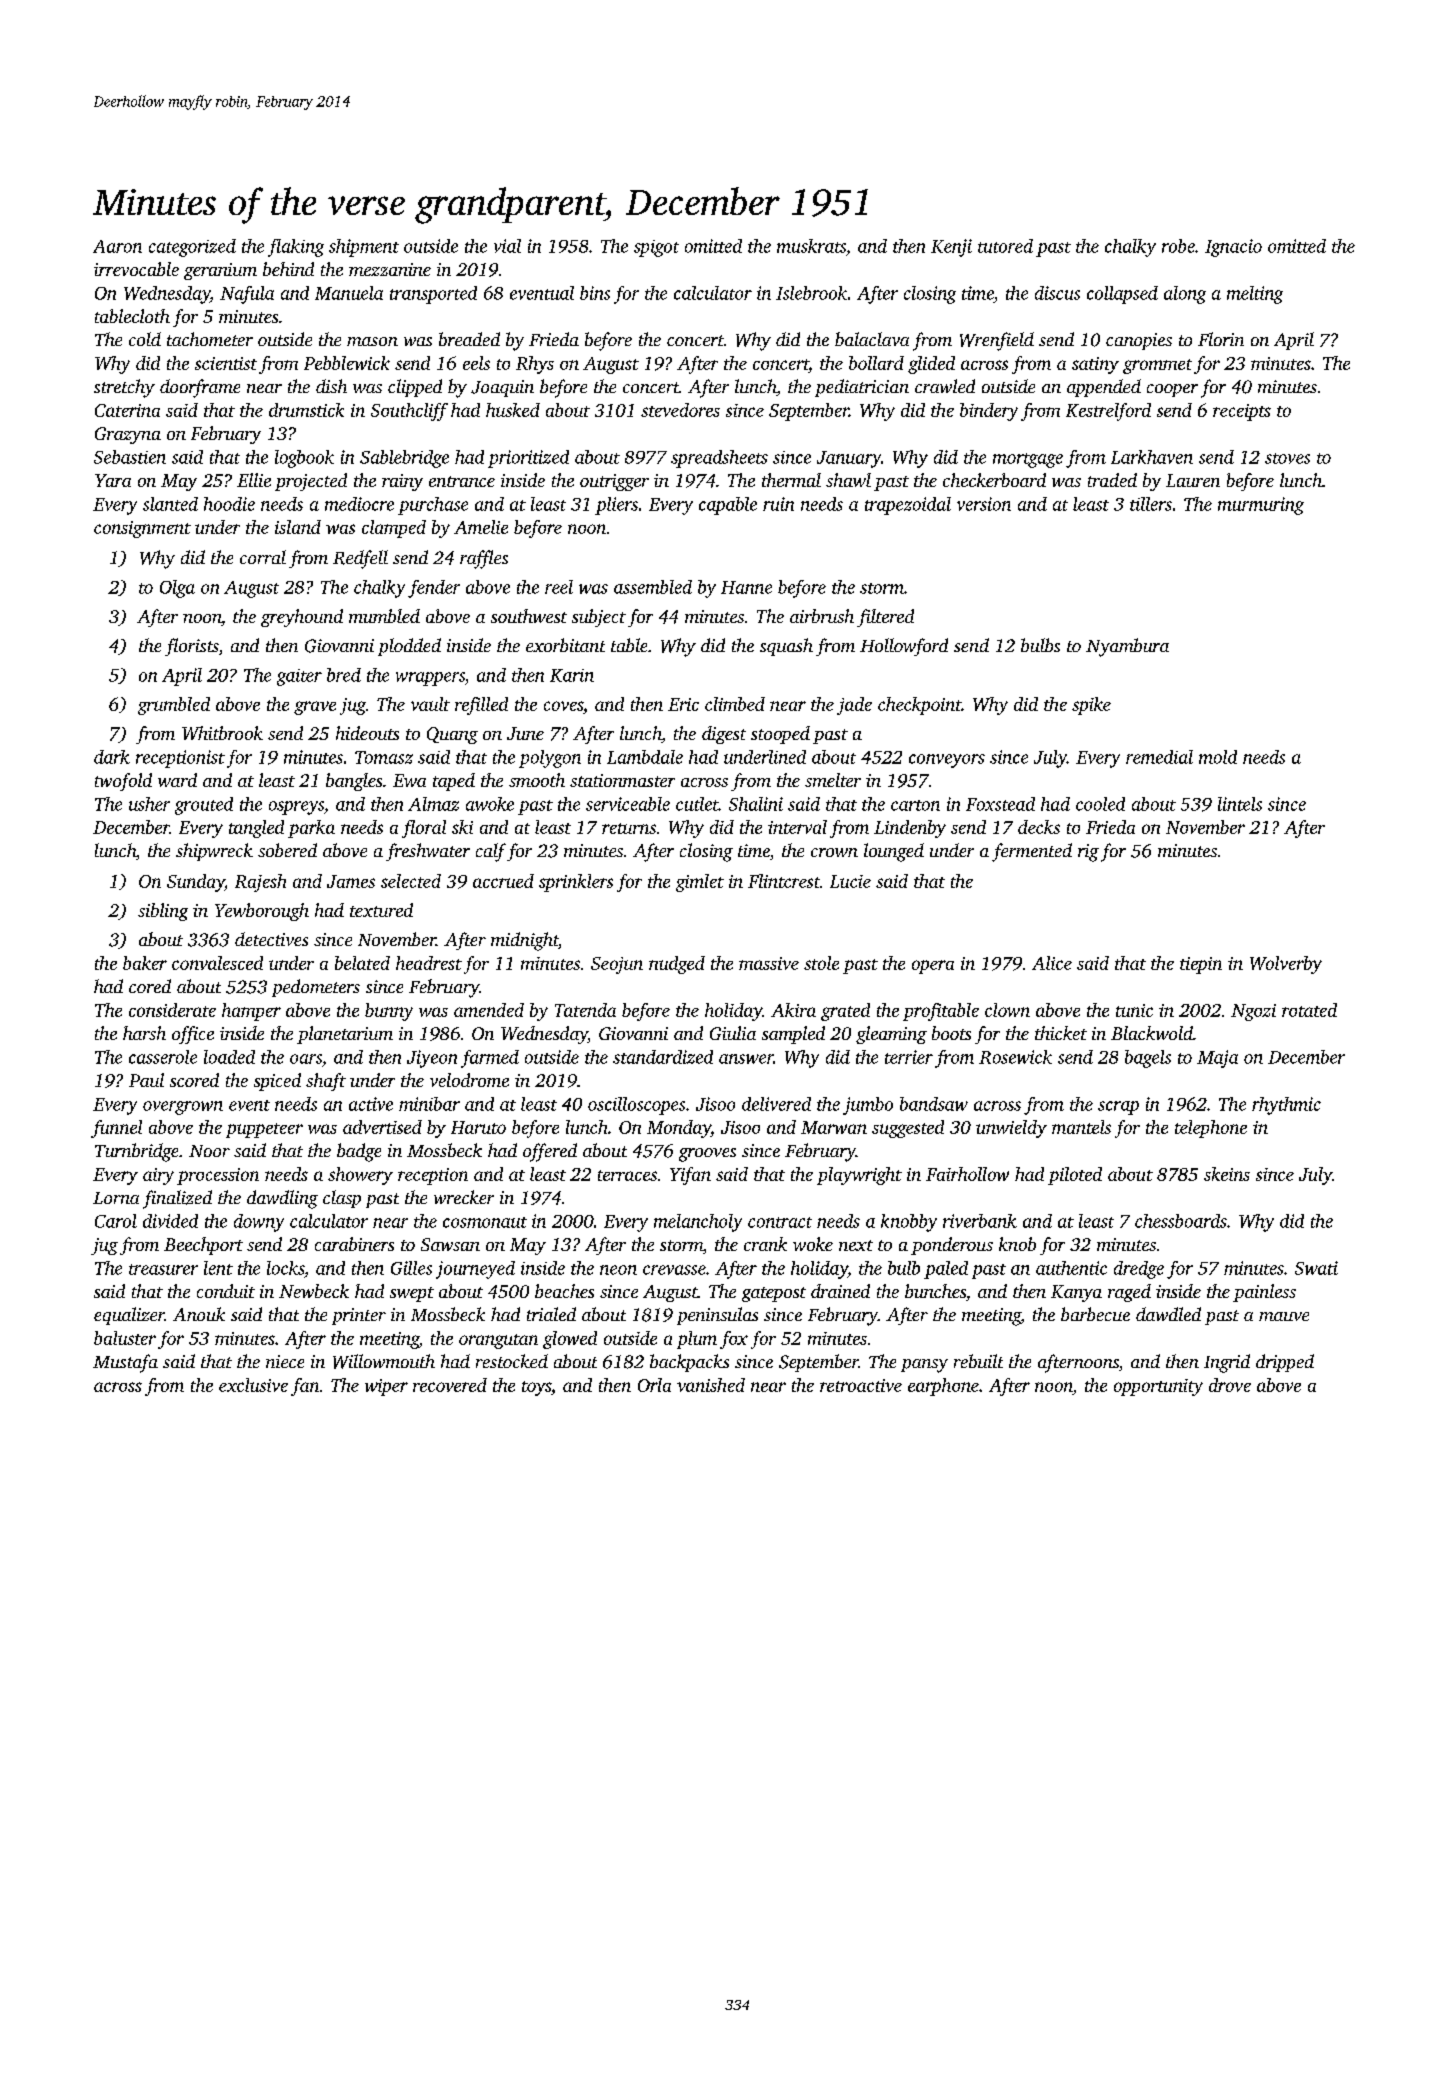 This screenshot has width=1450, height=2100. I want to click on lintels, so click(1240, 804).
